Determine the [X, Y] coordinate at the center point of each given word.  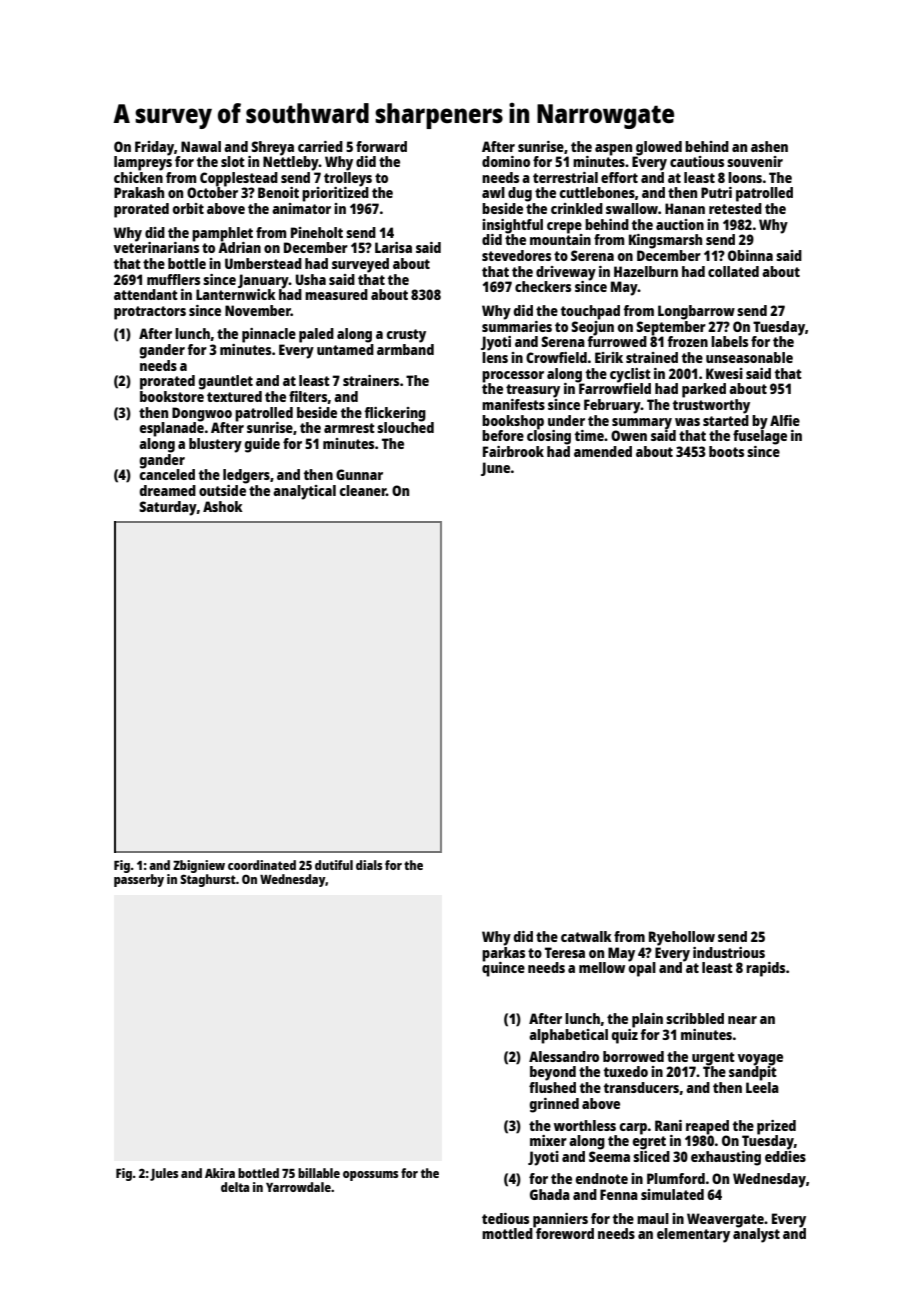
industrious [729, 952]
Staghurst [208, 880]
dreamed [168, 490]
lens [495, 357]
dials [369, 865]
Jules [164, 1174]
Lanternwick [236, 294]
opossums [370, 1176]
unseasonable [749, 357]
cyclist [630, 375]
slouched [405, 427]
